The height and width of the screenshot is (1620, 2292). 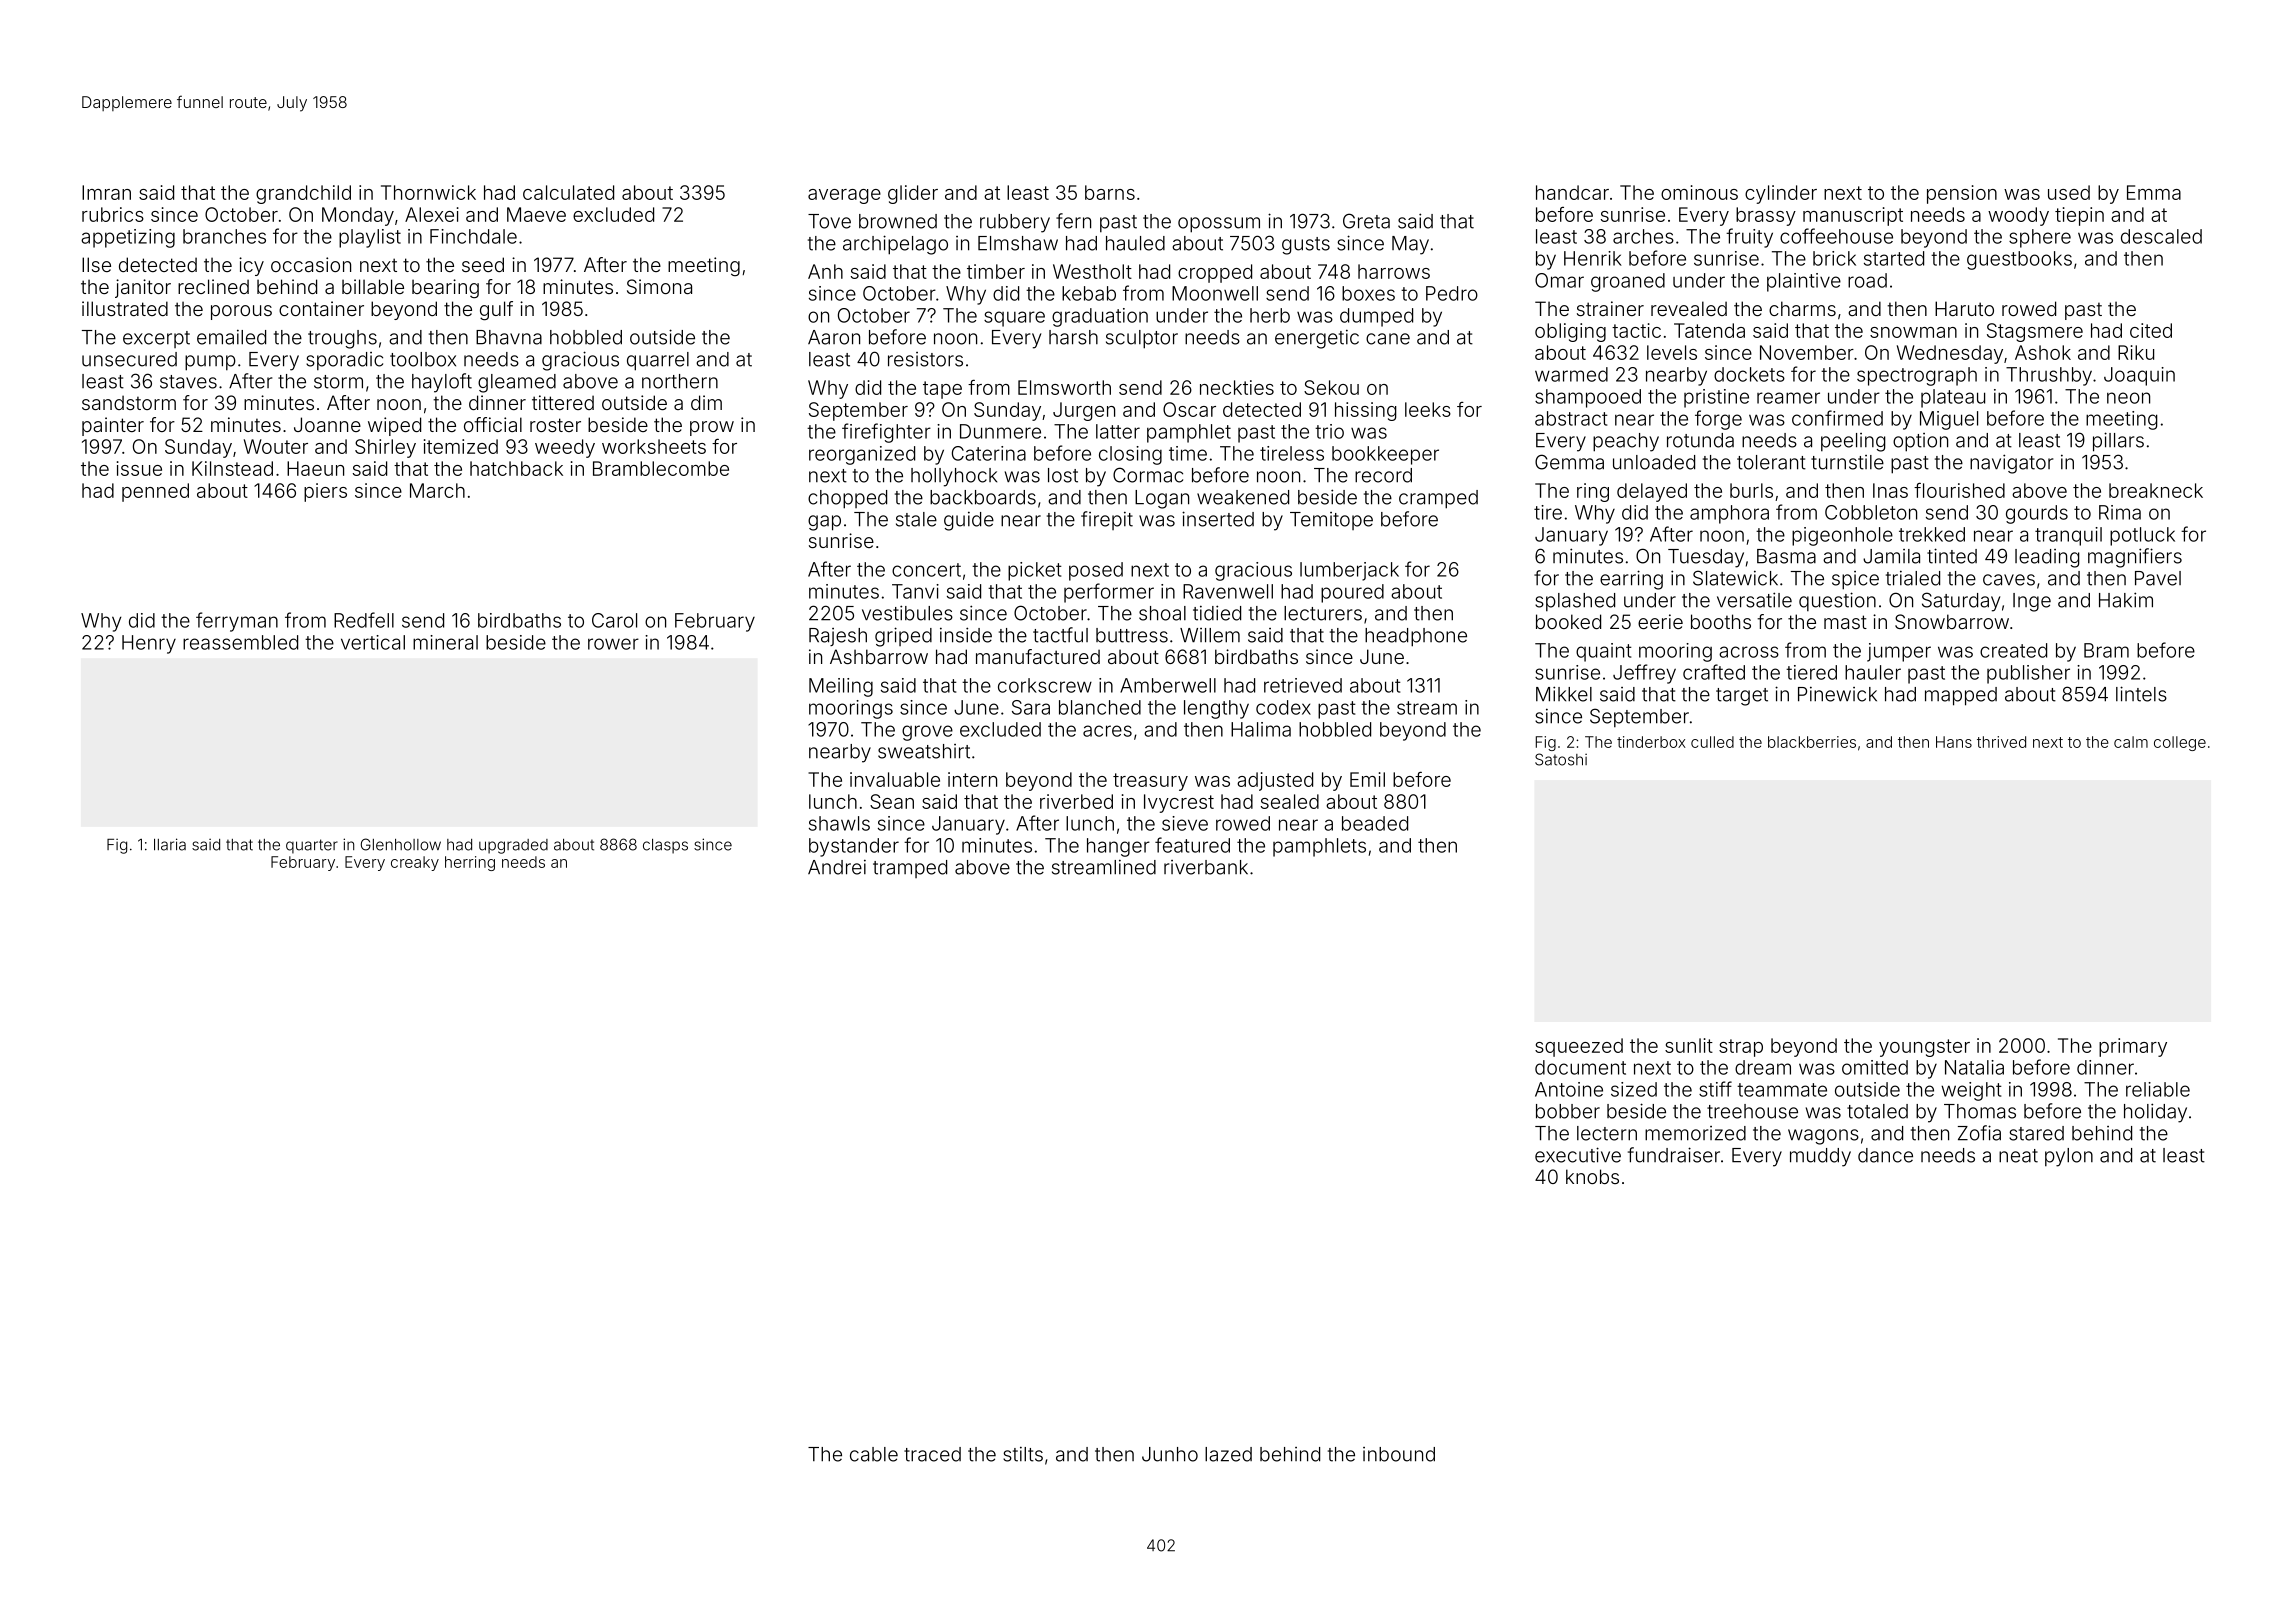 What do you see at coordinates (358, 216) in the screenshot?
I see `Monday` at bounding box center [358, 216].
